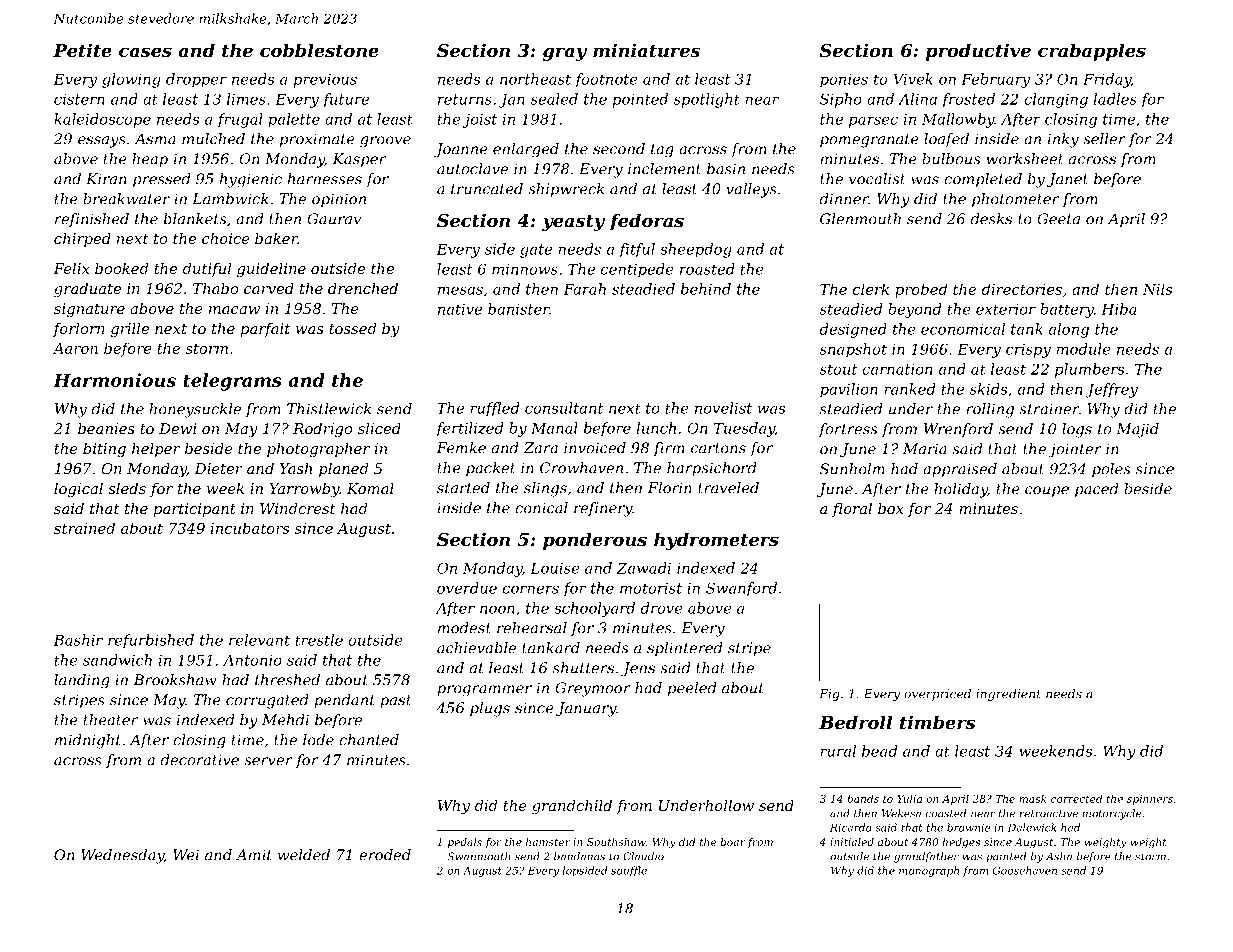  What do you see at coordinates (711, 469) in the screenshot?
I see `harpsichord` at bounding box center [711, 469].
